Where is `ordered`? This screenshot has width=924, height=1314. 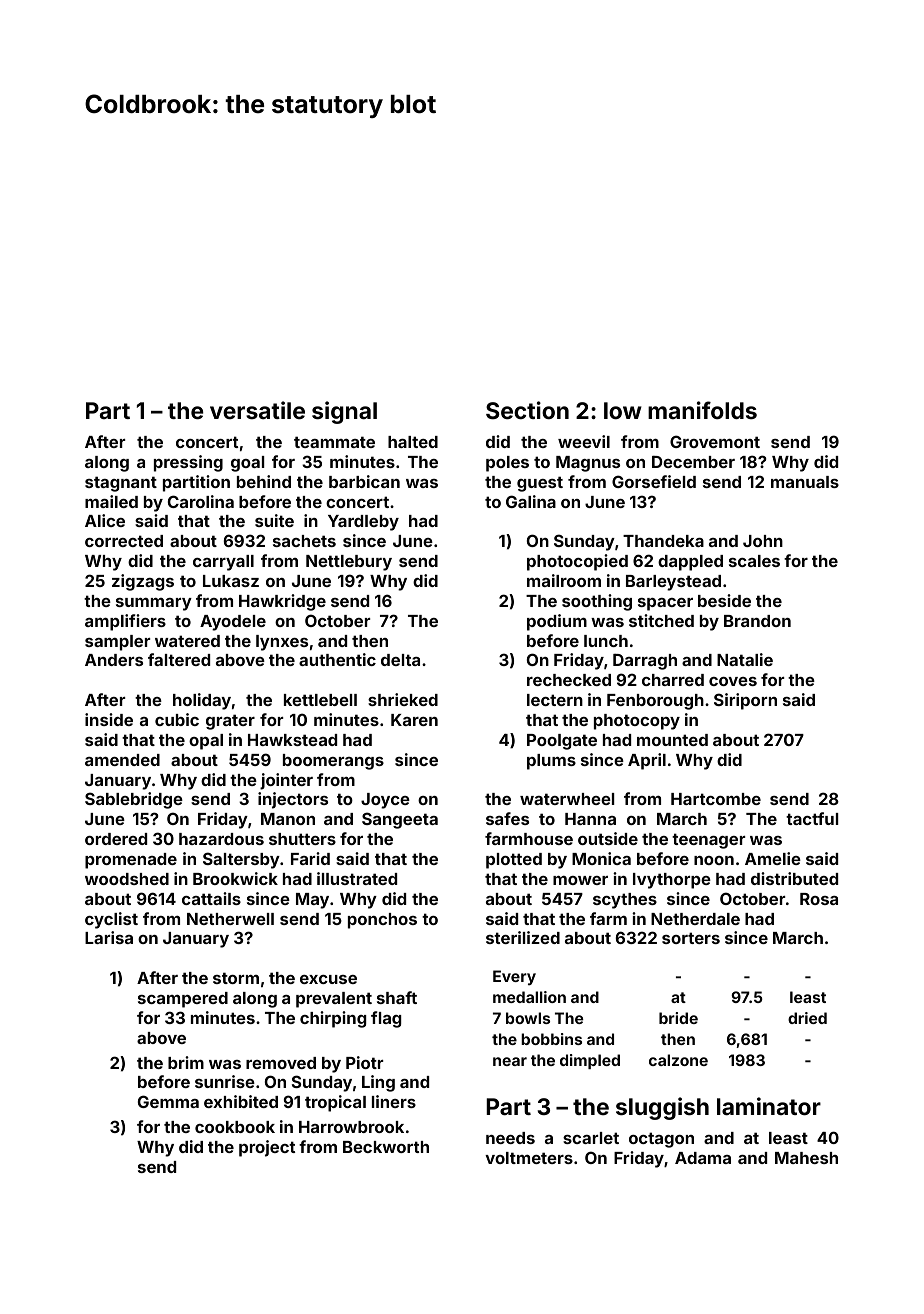 ordered is located at coordinates (116, 839).
